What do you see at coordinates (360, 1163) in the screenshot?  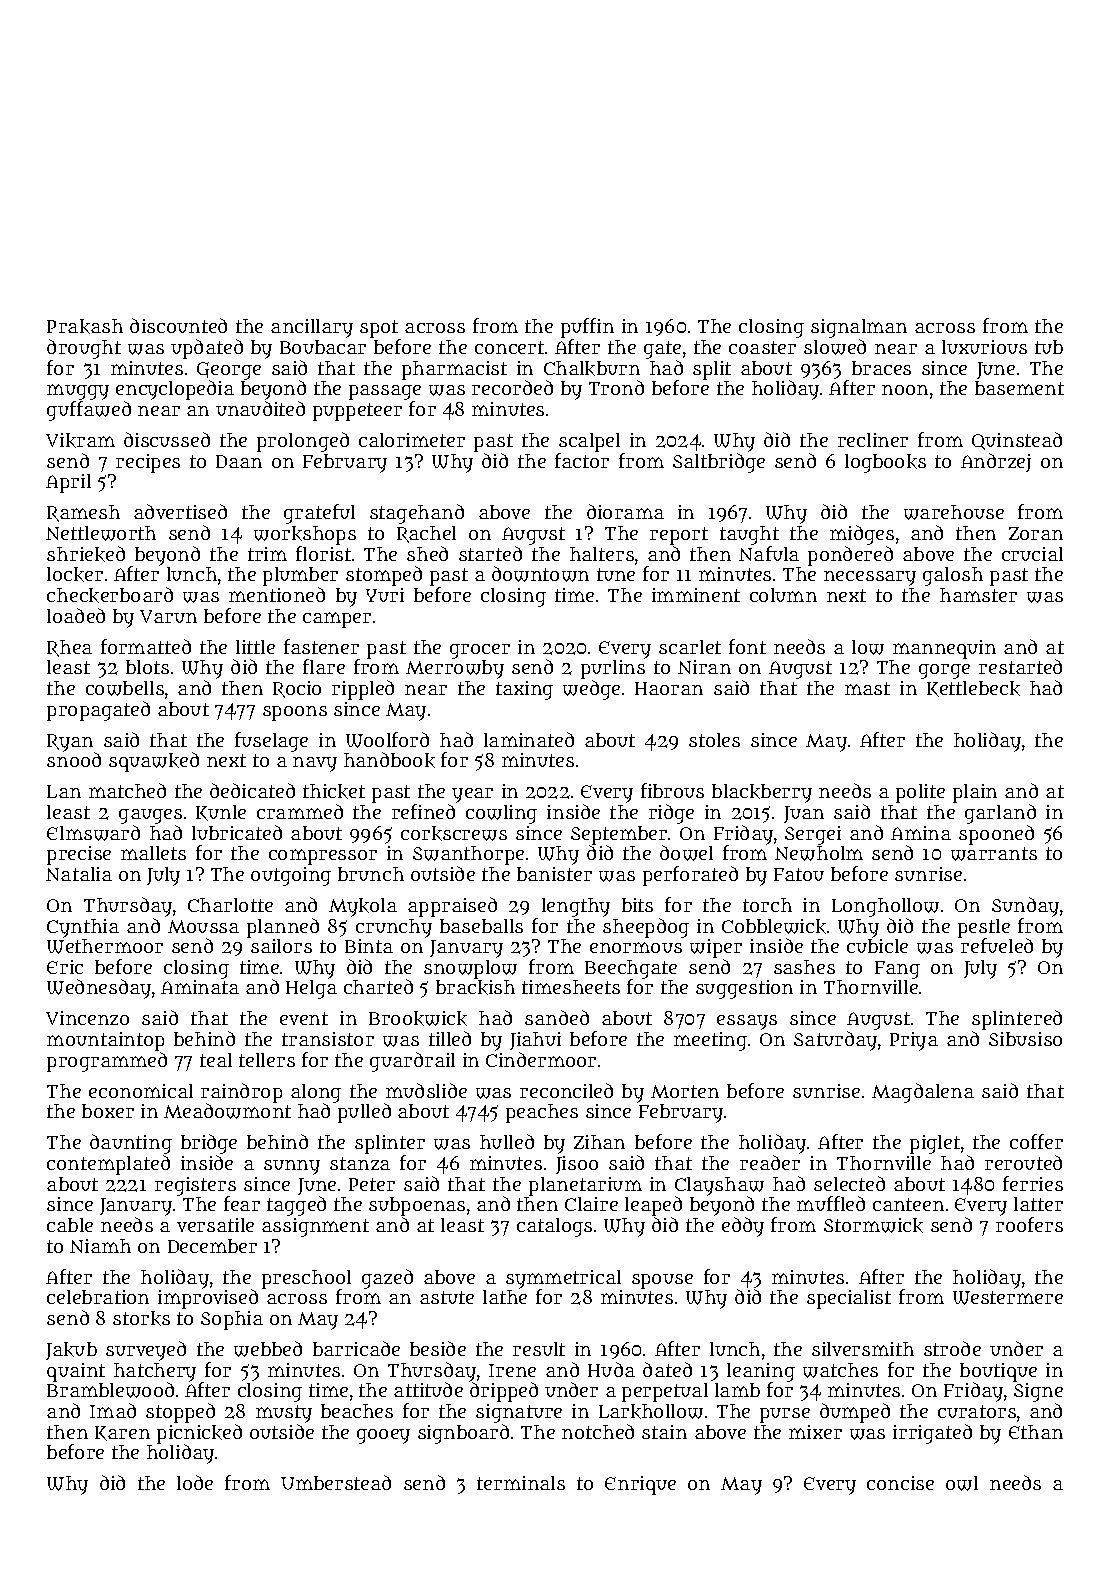 I see `stanza` at bounding box center [360, 1163].
